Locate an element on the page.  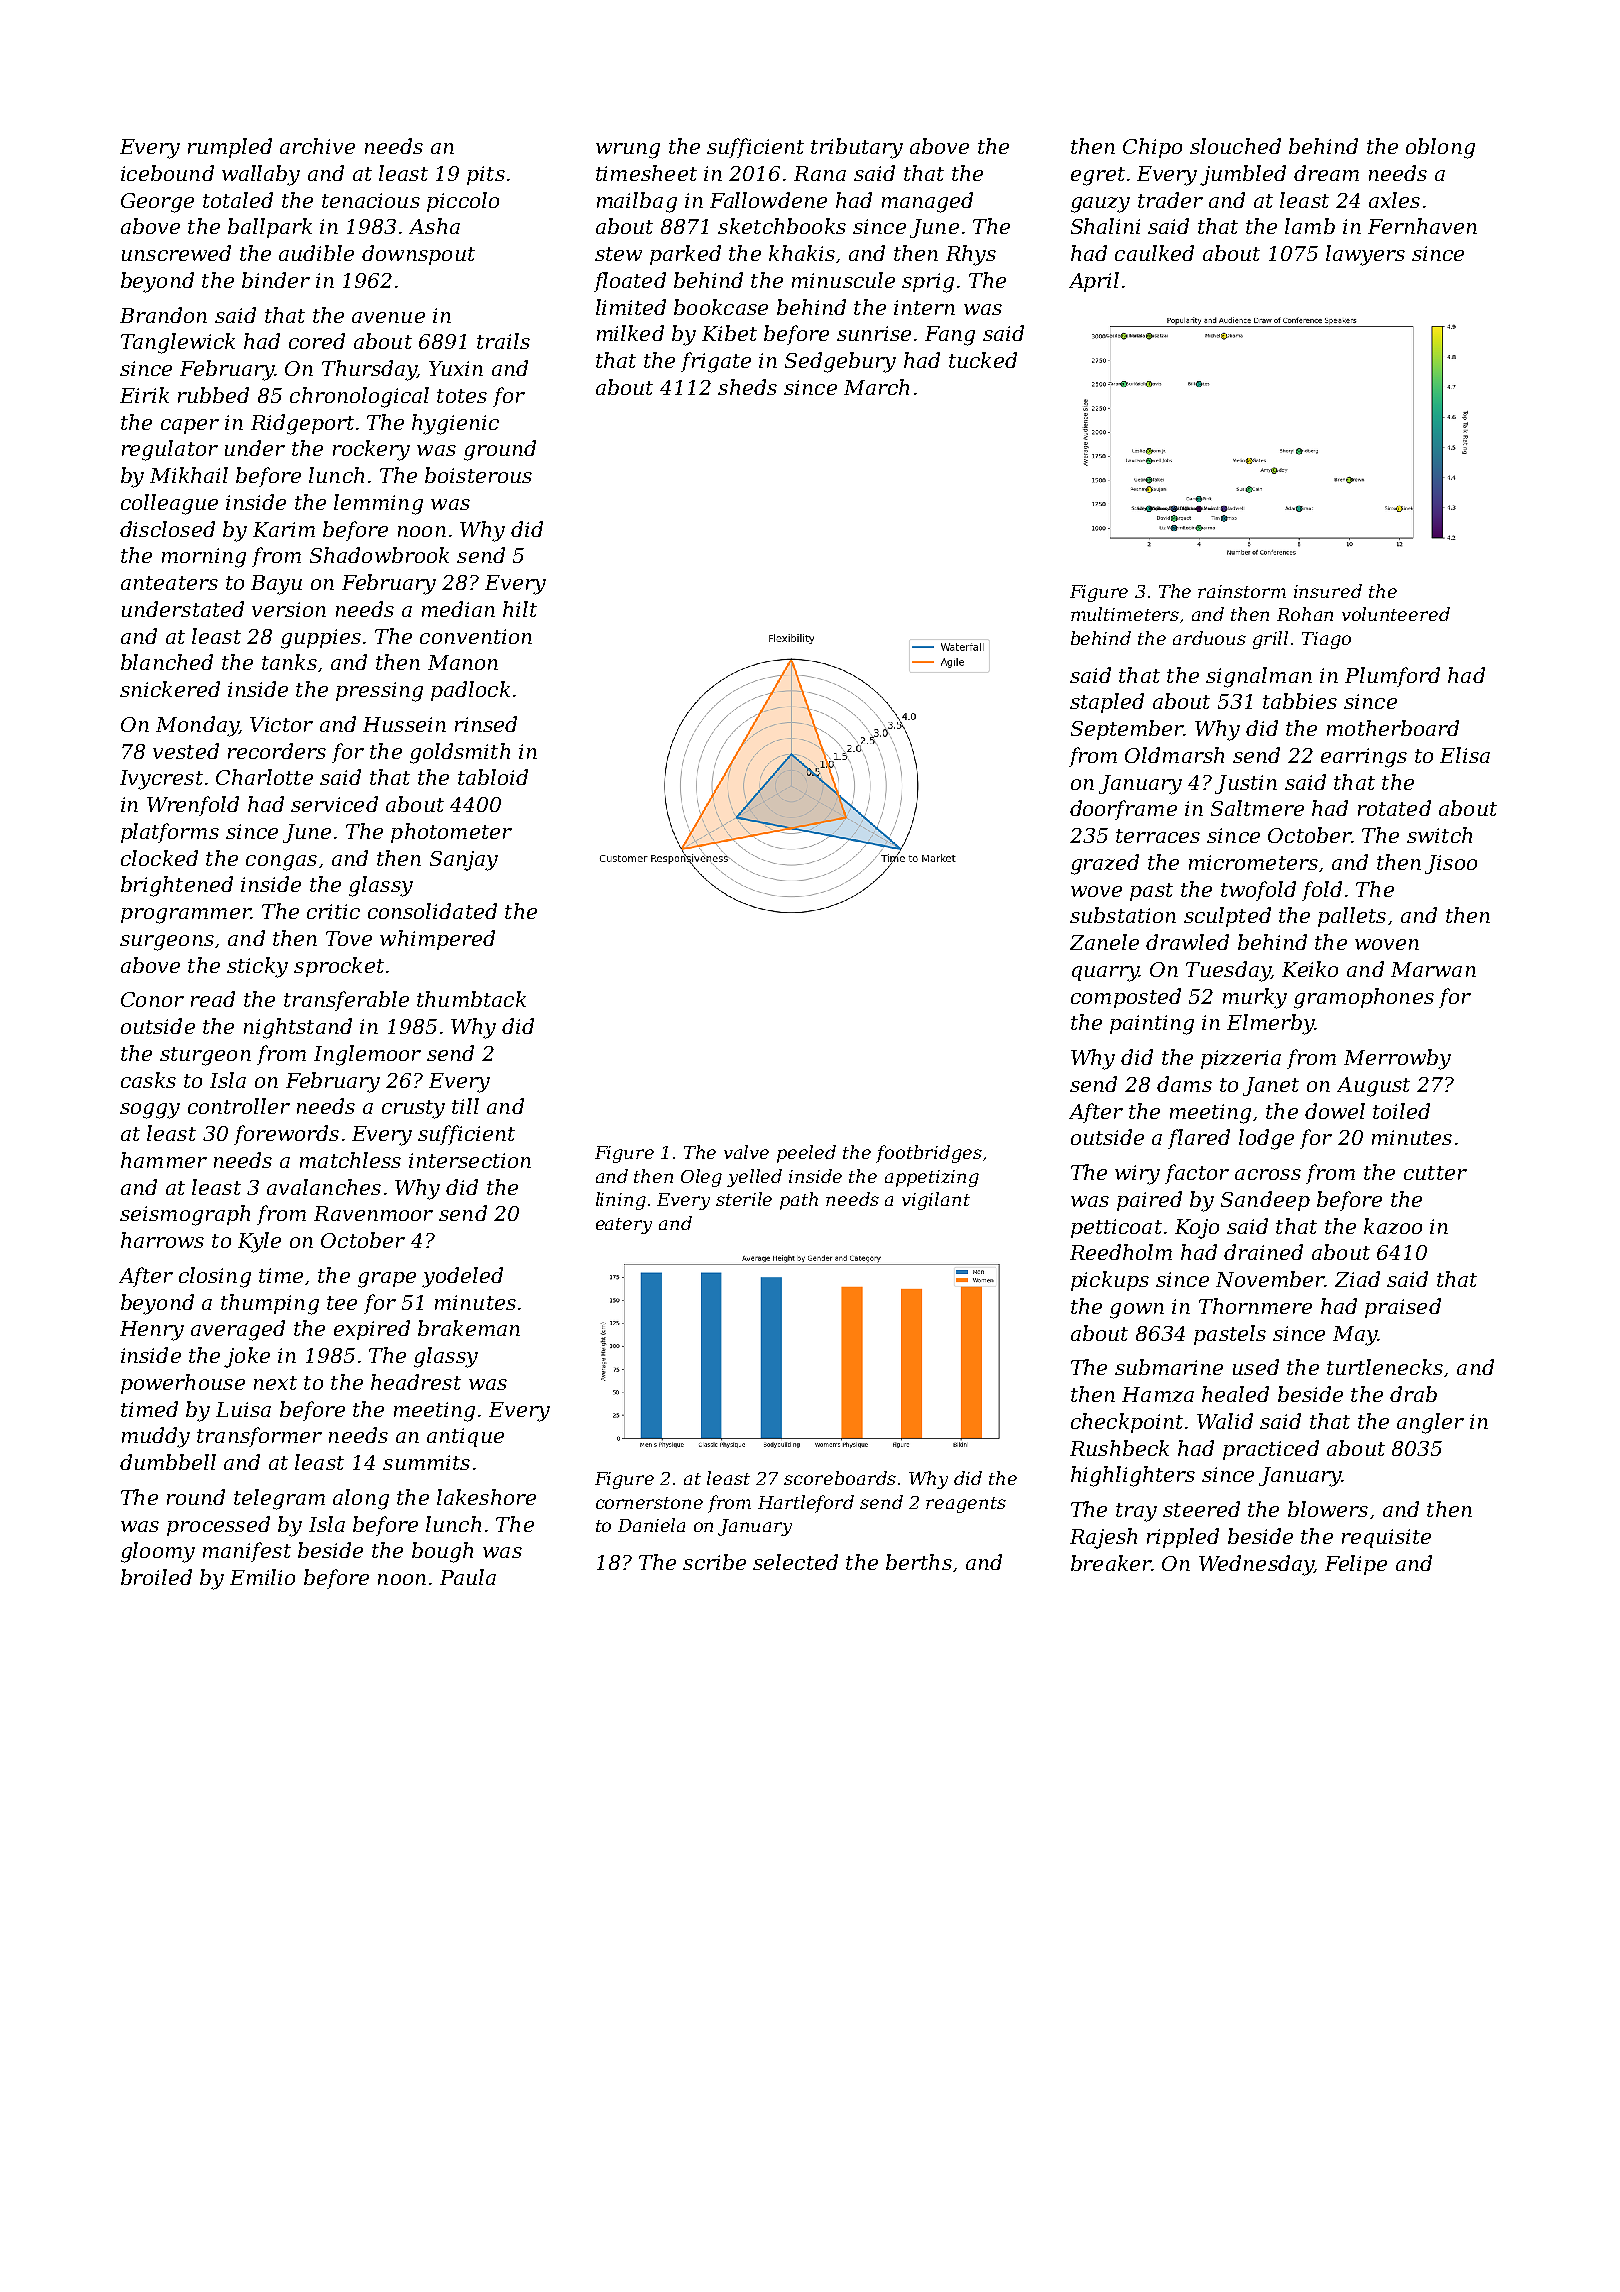
Chipo is located at coordinates (1152, 148).
